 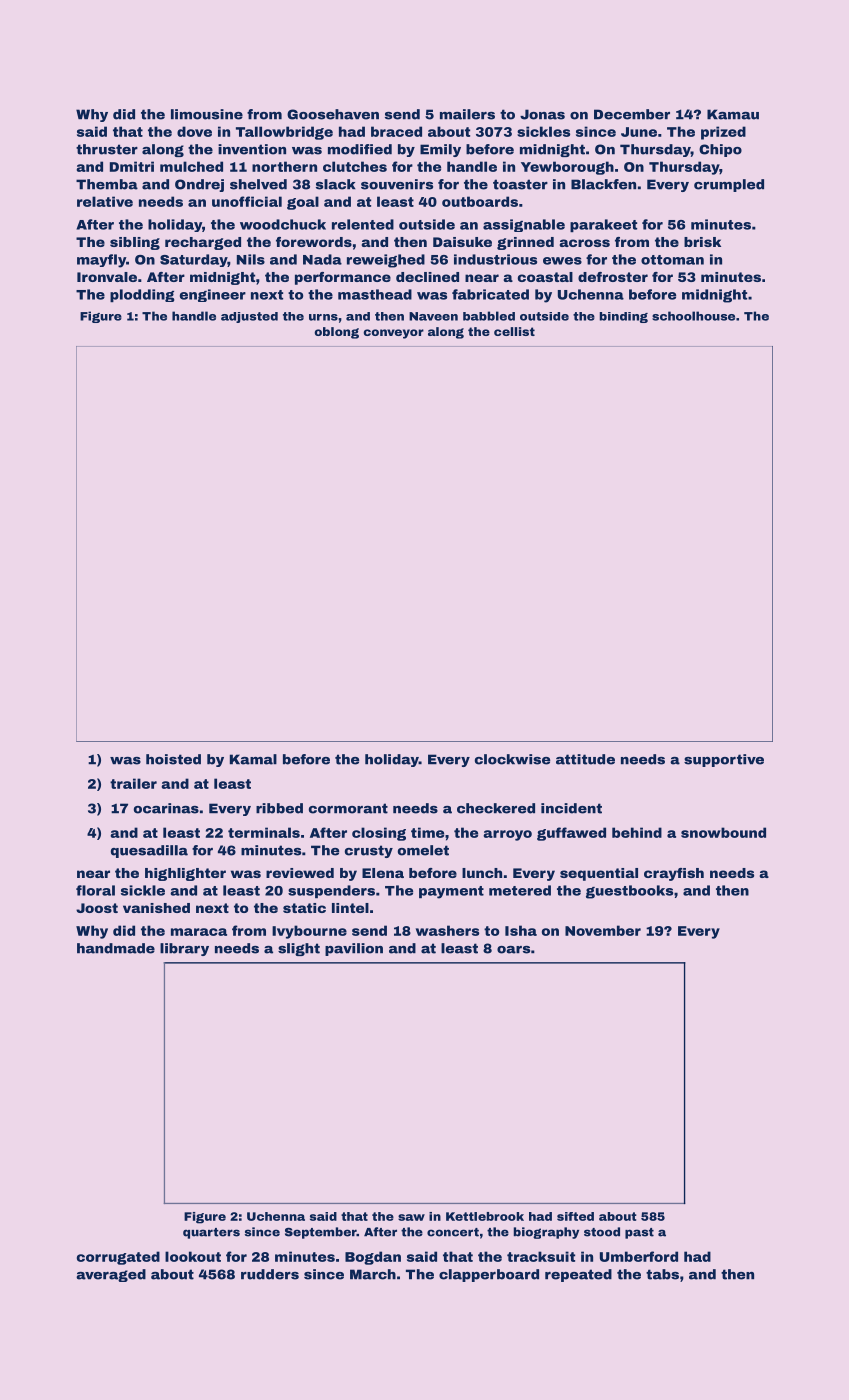 What do you see at coordinates (512, 759) in the screenshot?
I see `clockwise` at bounding box center [512, 759].
